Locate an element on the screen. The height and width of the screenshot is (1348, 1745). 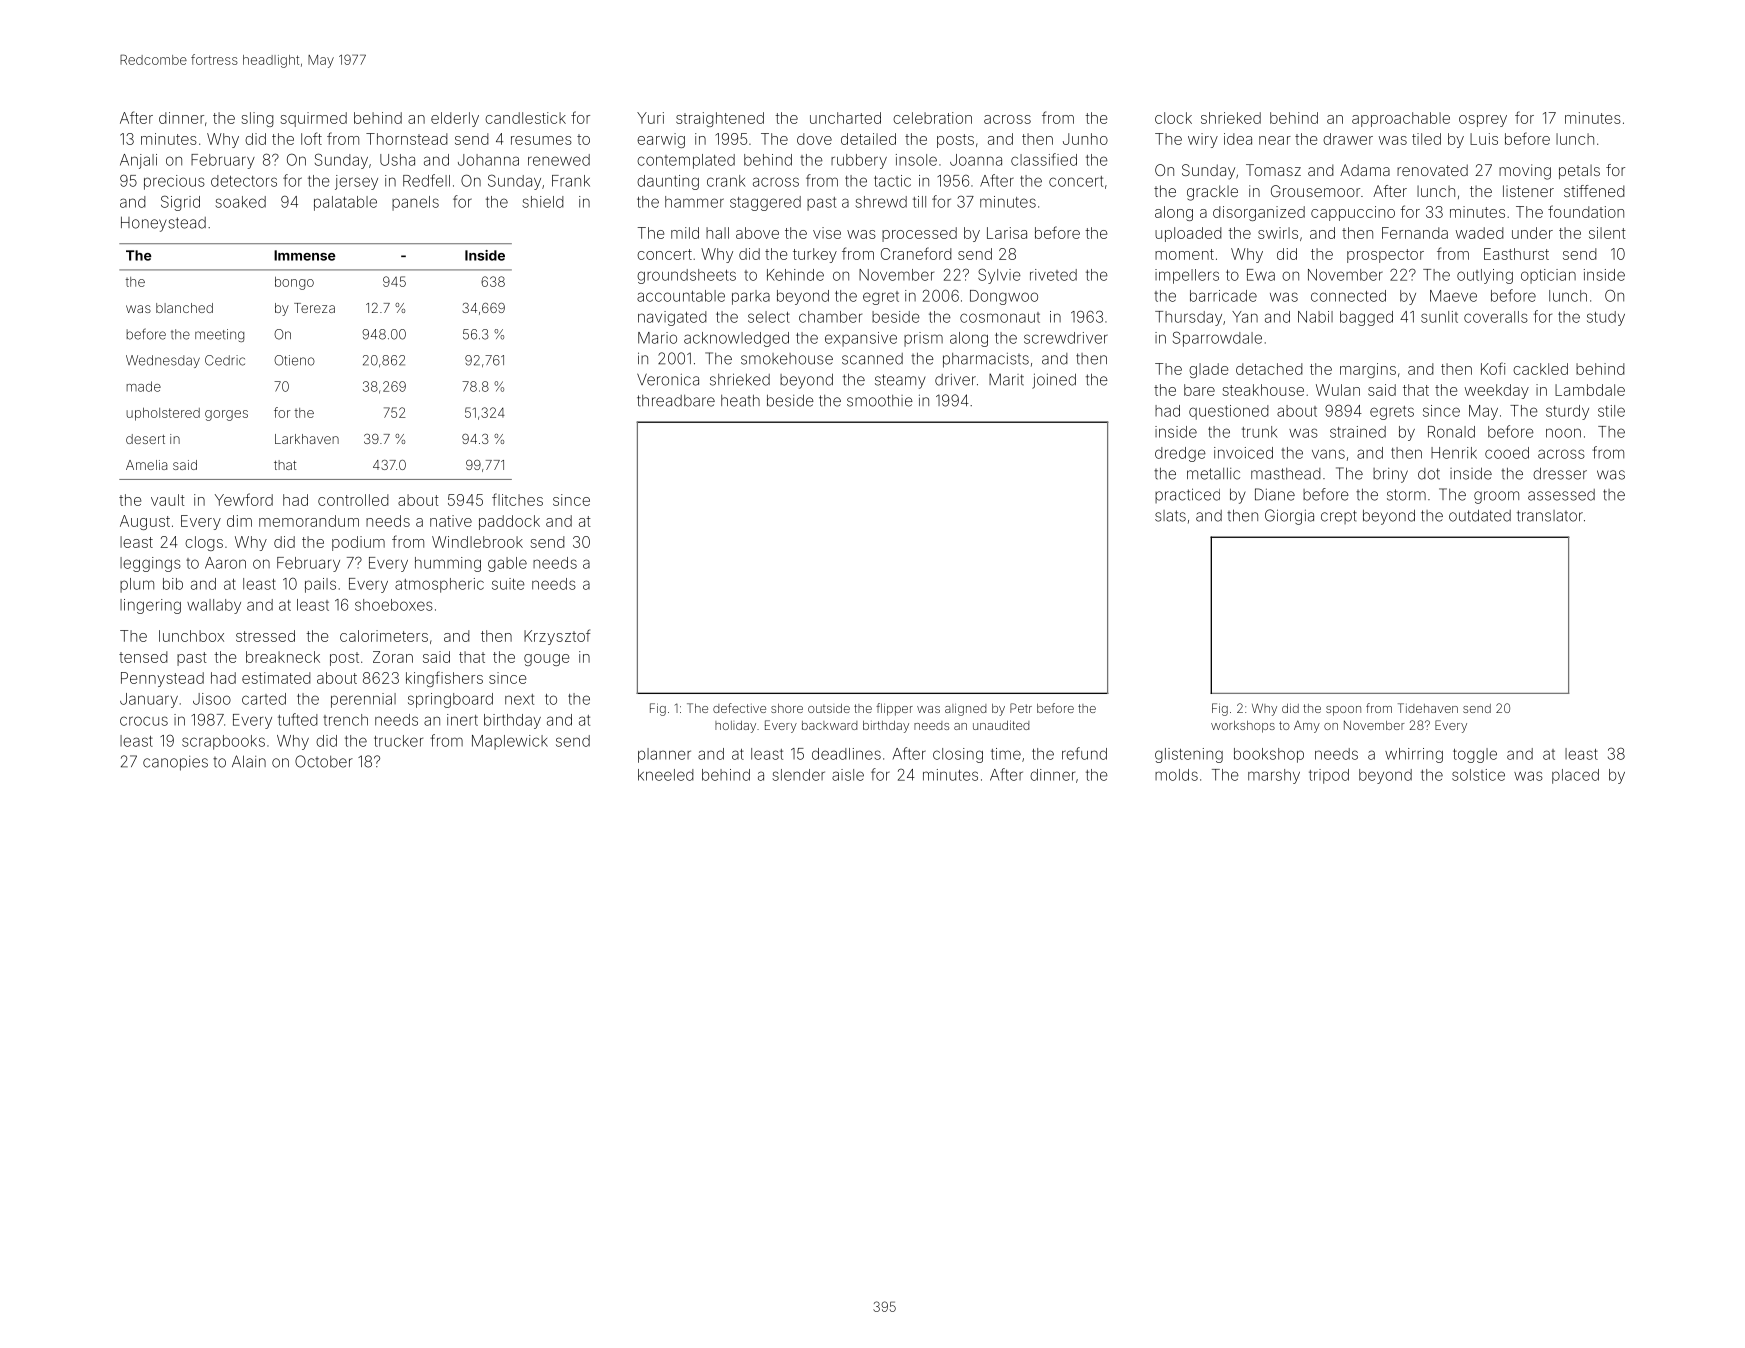
Immense is located at coordinates (305, 255).
